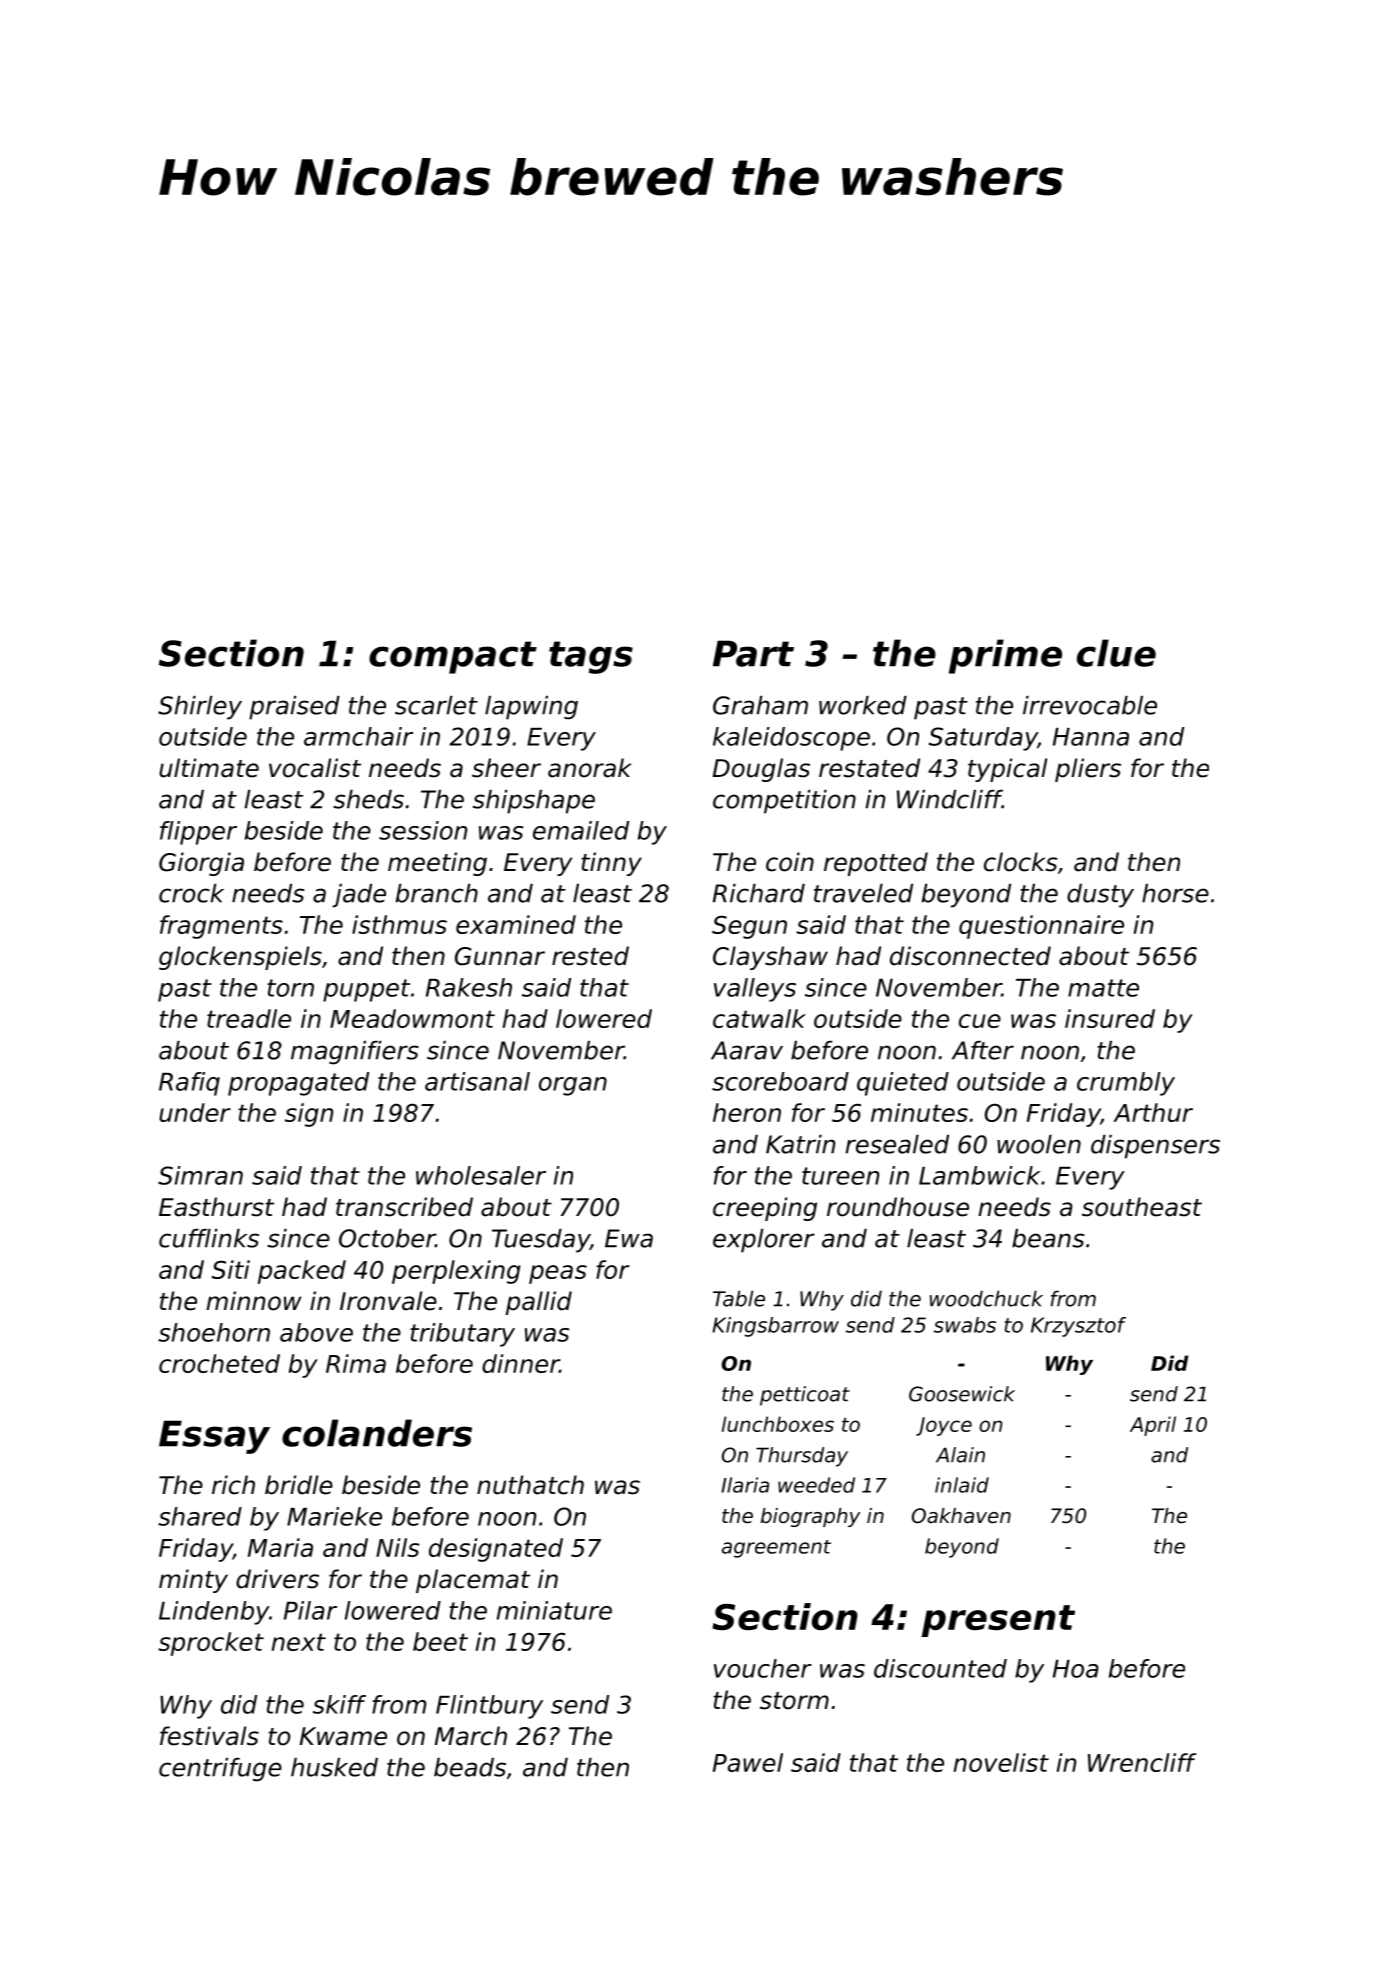 The height and width of the page is (1969, 1386). What do you see at coordinates (1153, 1426) in the page?
I see `April` at bounding box center [1153, 1426].
